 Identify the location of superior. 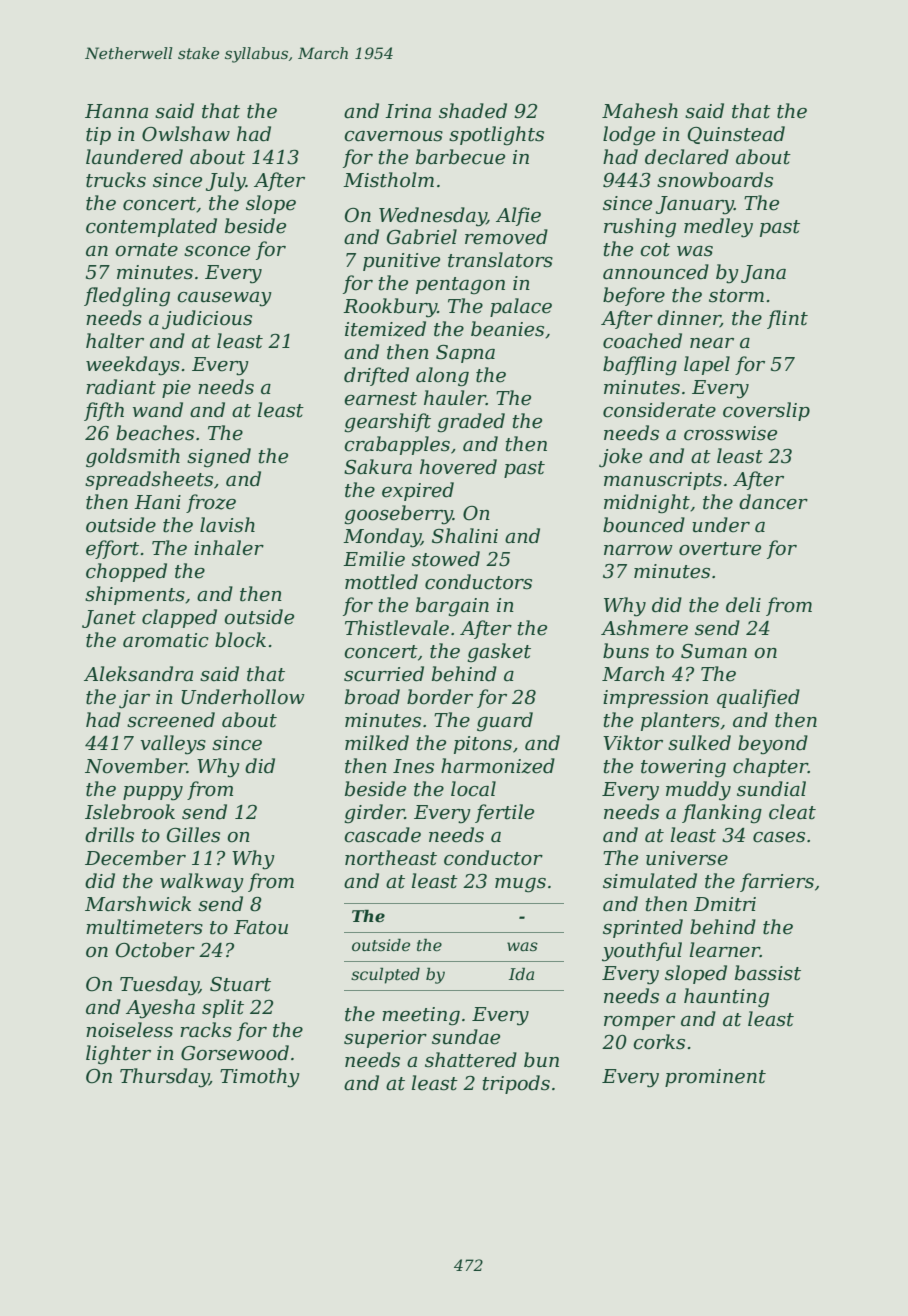
(385, 1039).
